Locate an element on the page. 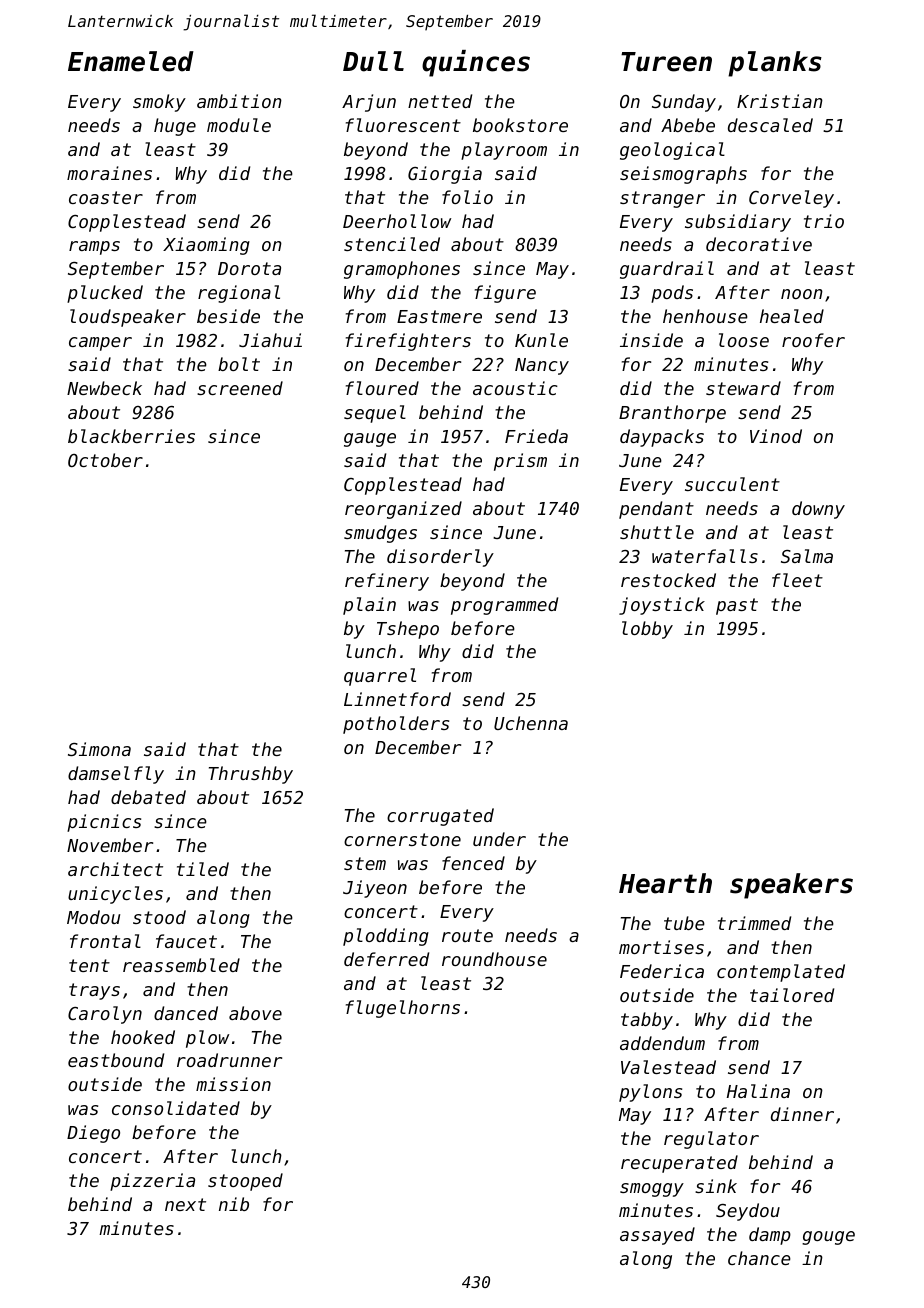 The image size is (924, 1308). Simona is located at coordinates (99, 749).
